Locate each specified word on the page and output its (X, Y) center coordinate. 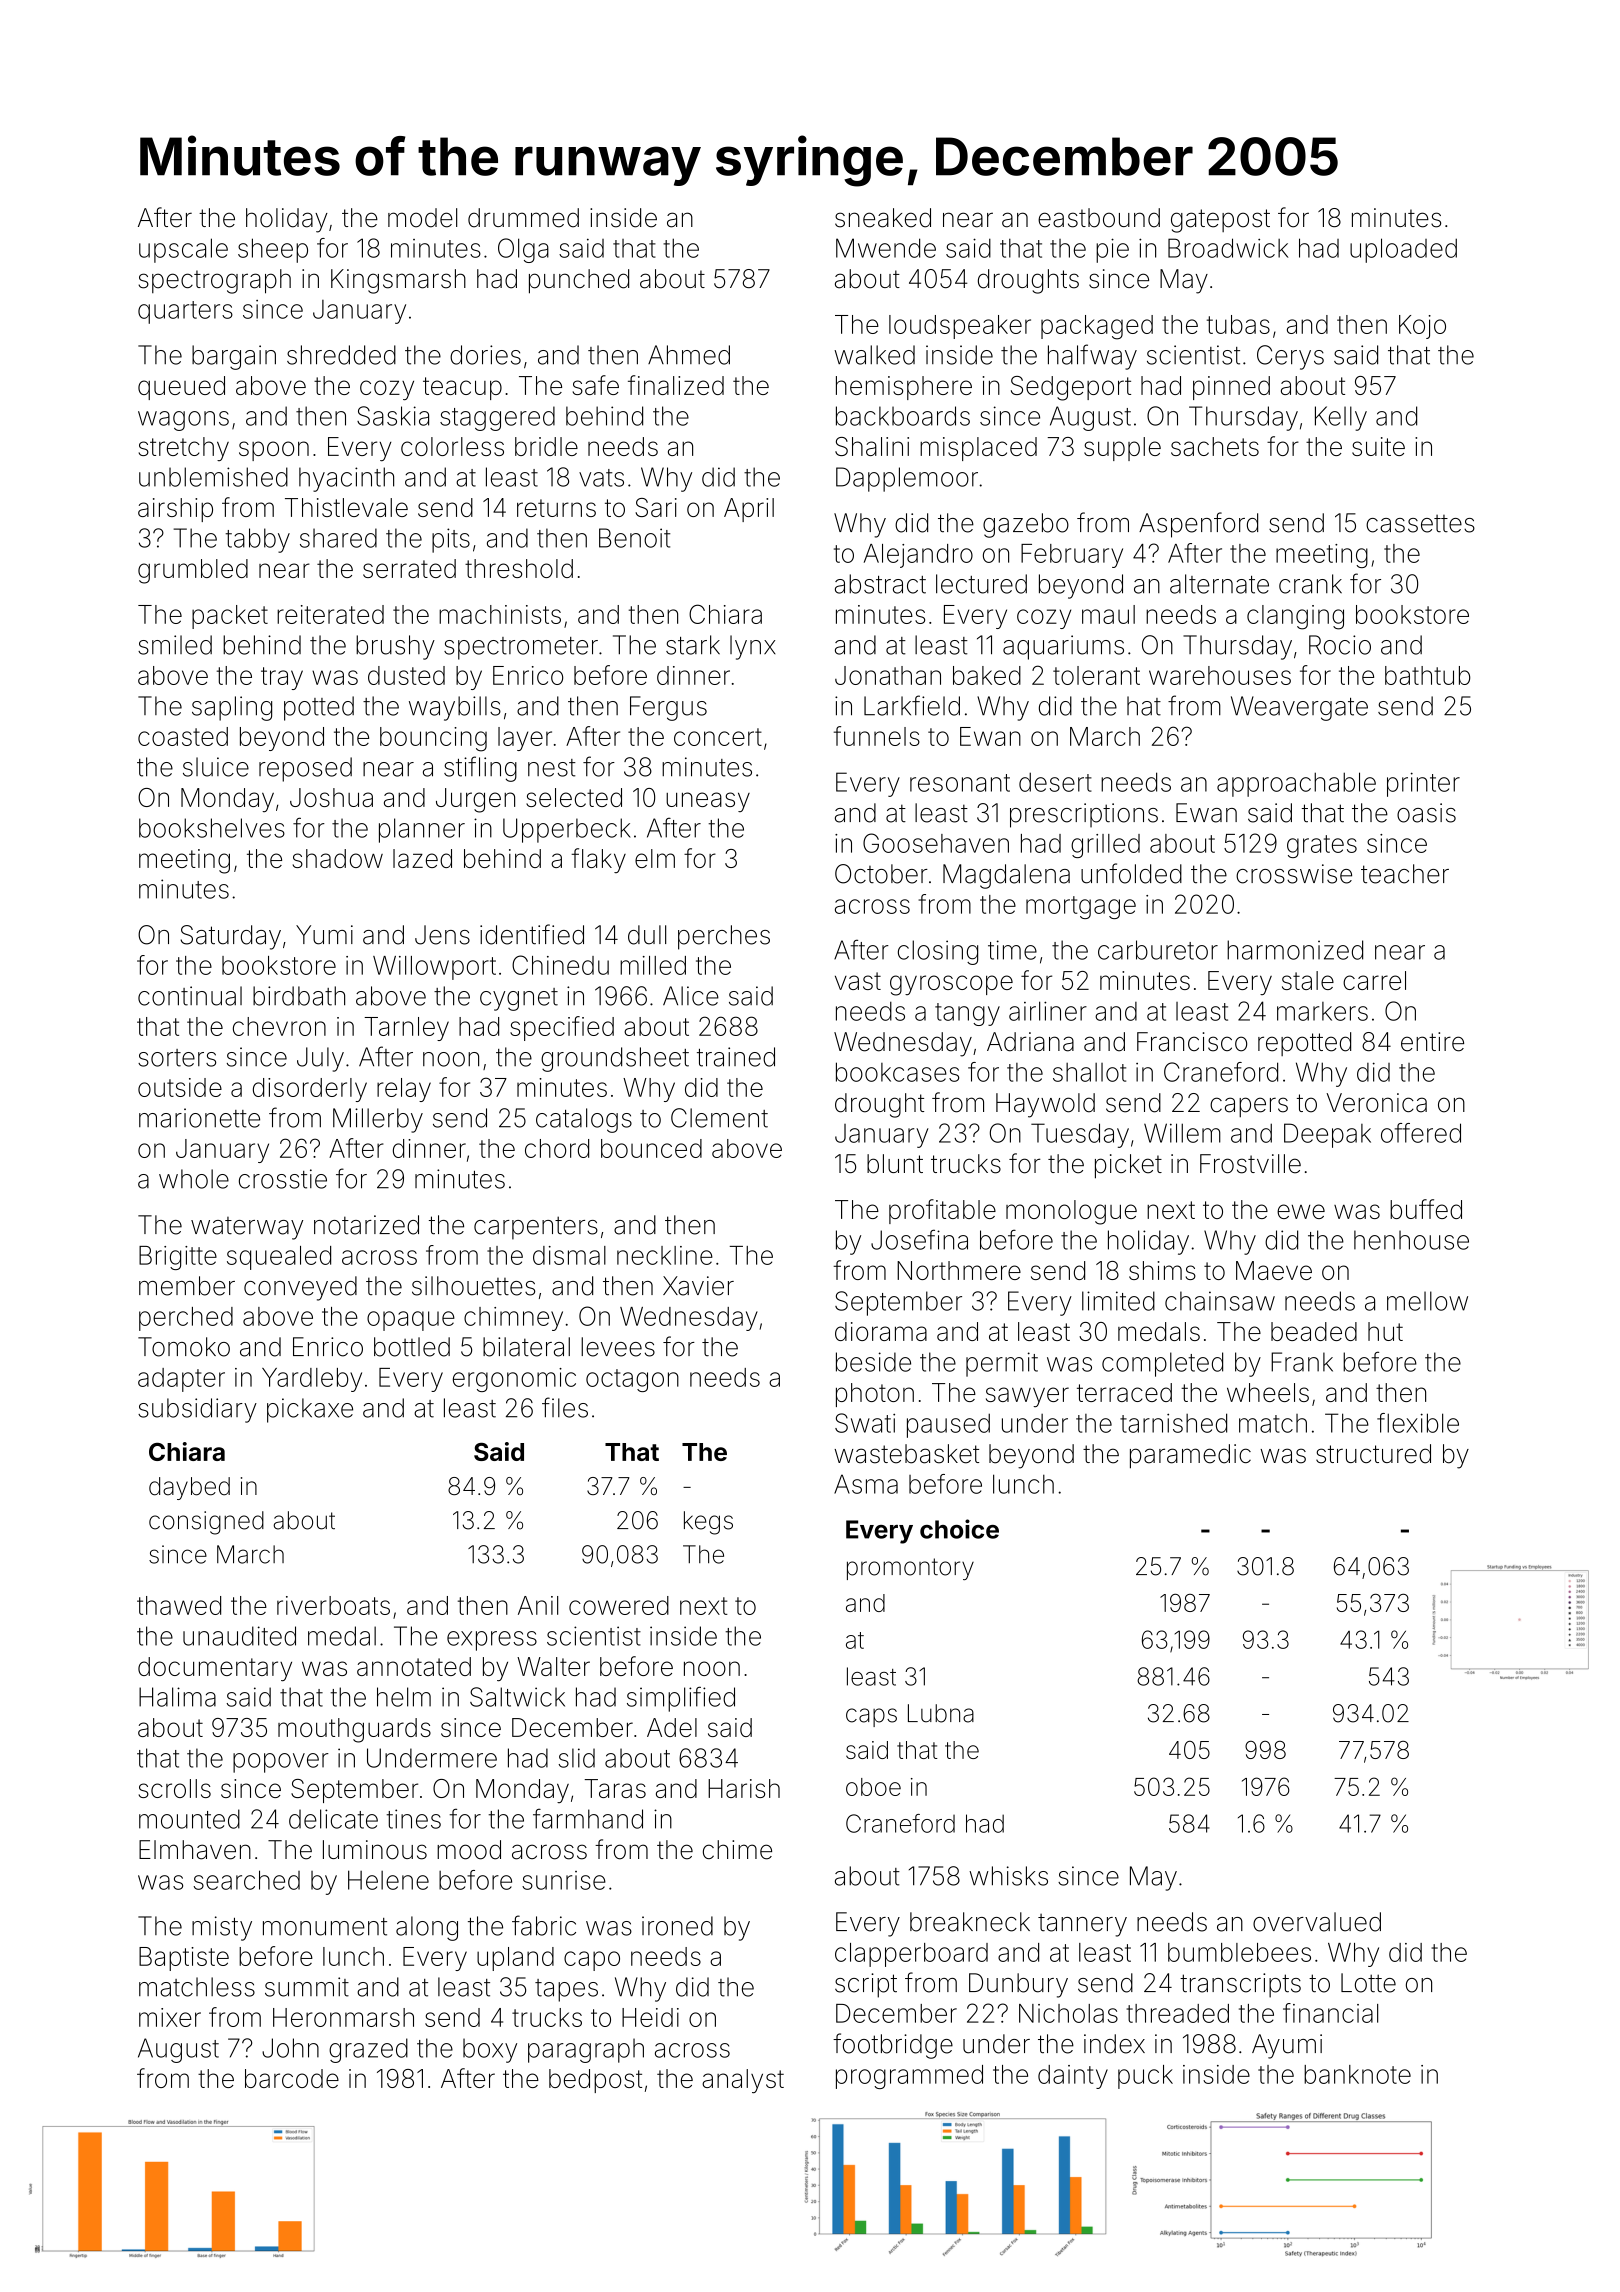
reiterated (330, 614)
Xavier (698, 1286)
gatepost (1220, 221)
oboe (873, 1787)
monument (325, 1927)
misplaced (978, 449)
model (422, 218)
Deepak (1327, 1135)
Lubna (941, 1713)
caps (871, 1717)
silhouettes (473, 1286)
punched (579, 281)
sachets (1215, 446)
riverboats (333, 1605)
